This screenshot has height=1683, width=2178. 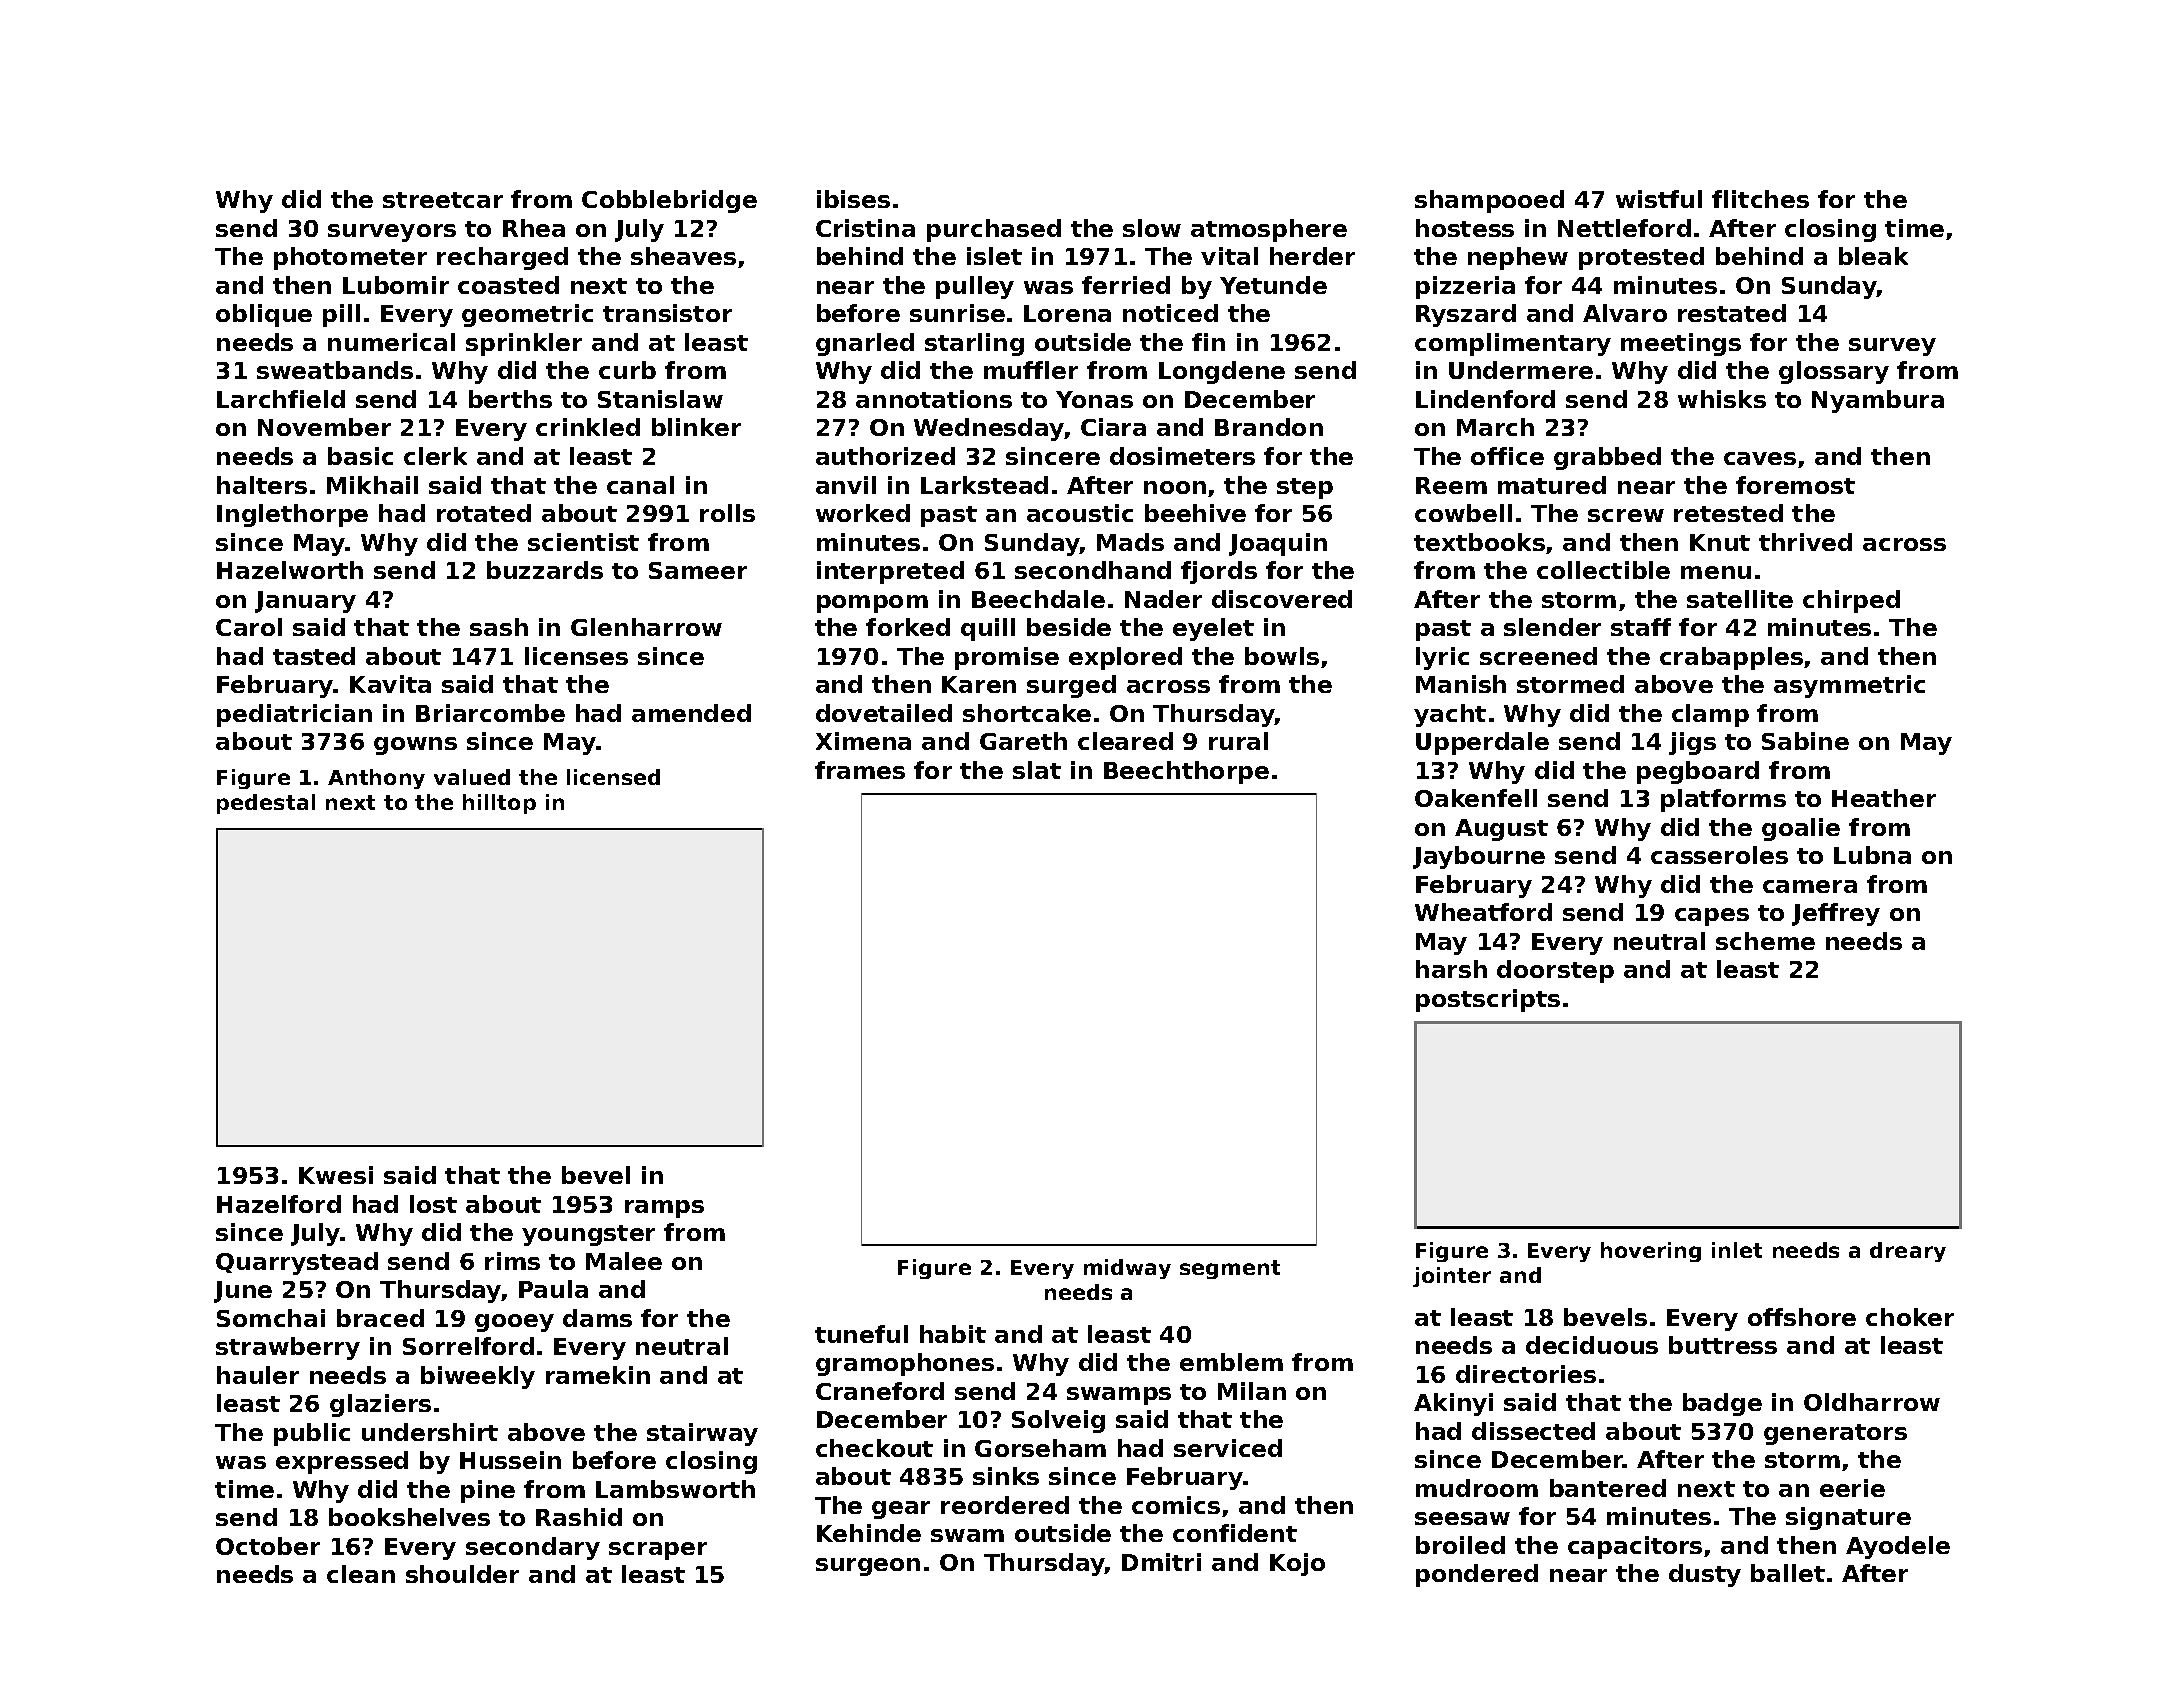 I want to click on youngster, so click(x=588, y=1235).
